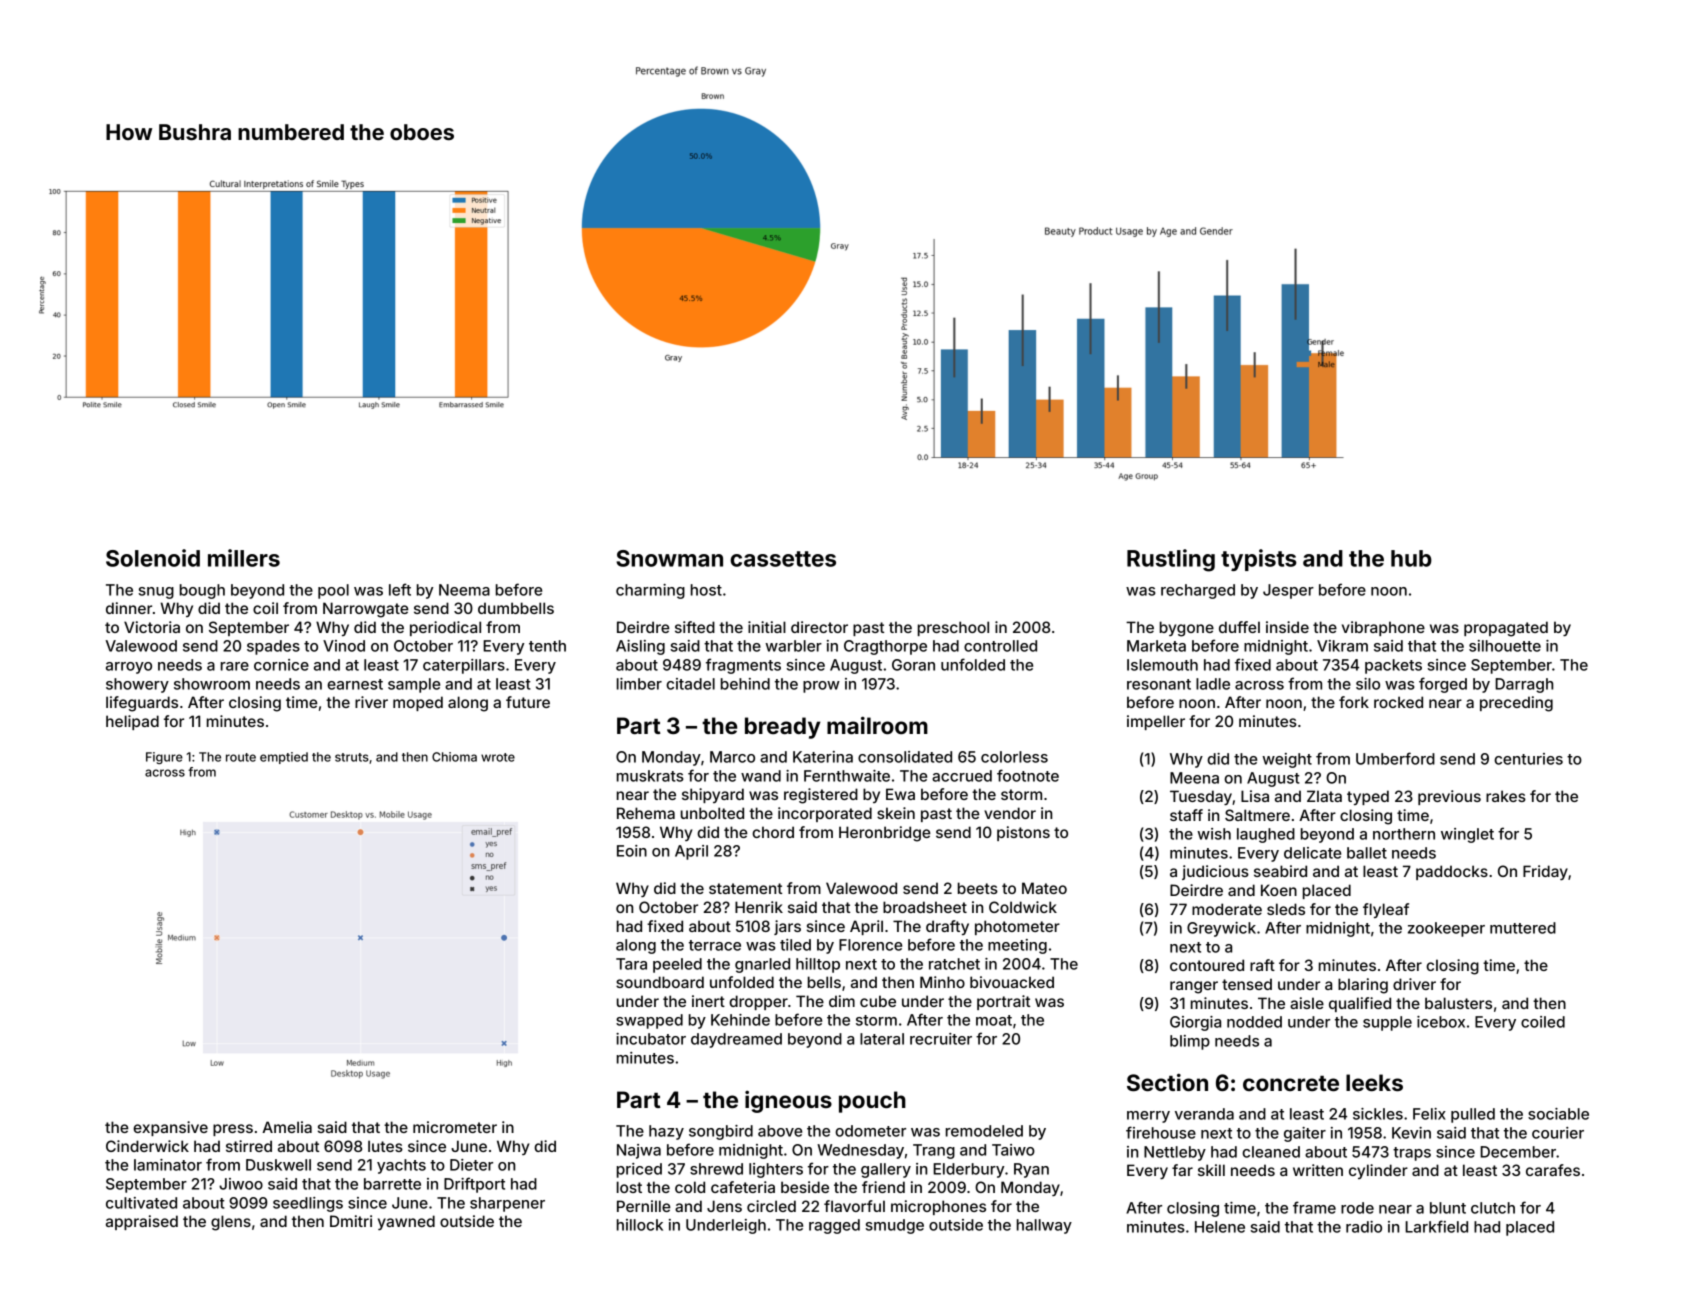  I want to click on dim, so click(842, 1001).
